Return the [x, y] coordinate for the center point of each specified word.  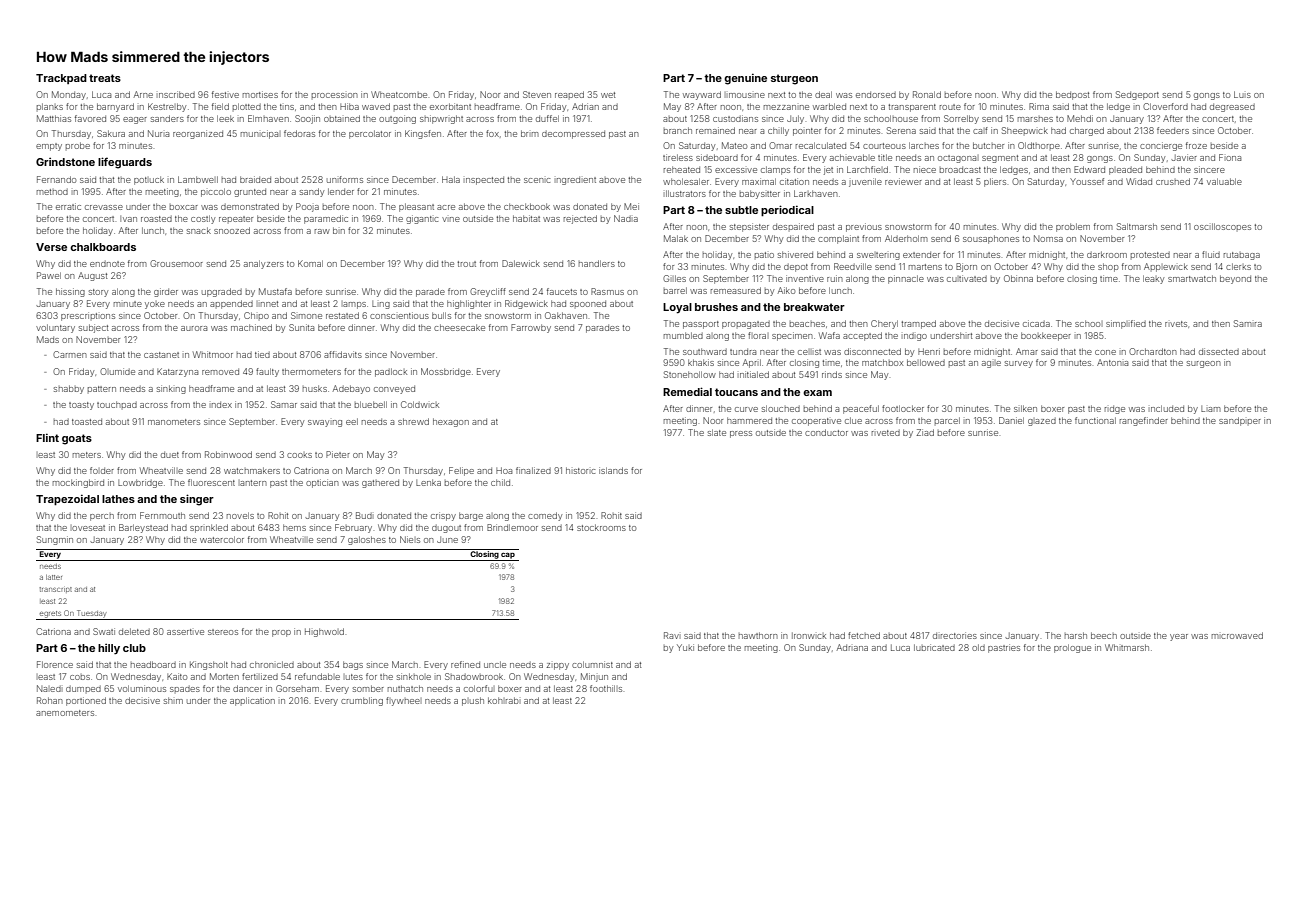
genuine [745, 79]
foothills [606, 688]
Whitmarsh [1127, 647]
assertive [185, 632]
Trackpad [61, 79]
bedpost [1073, 95]
